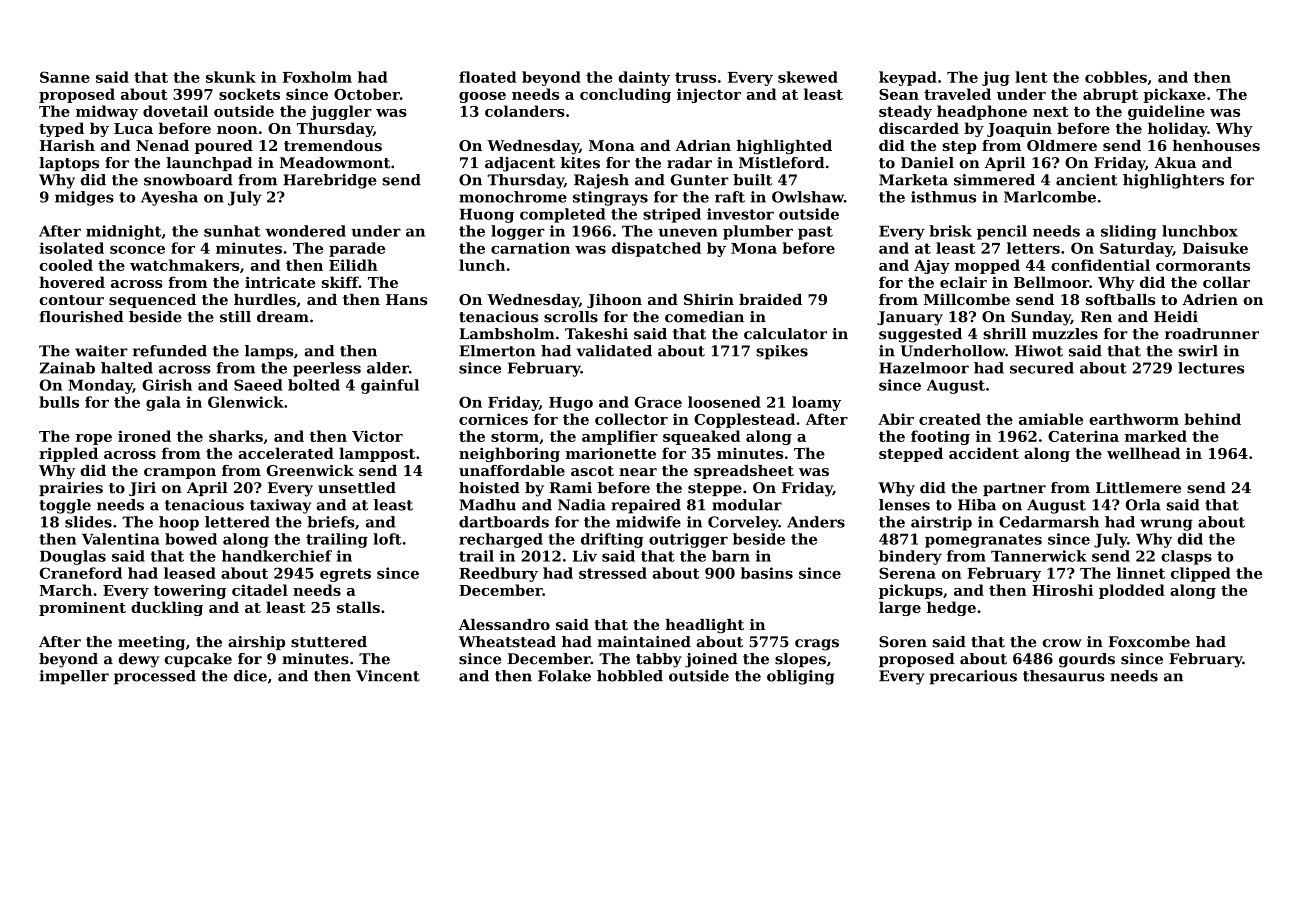 The height and width of the screenshot is (924, 1308). I want to click on Littlemere, so click(1138, 488).
